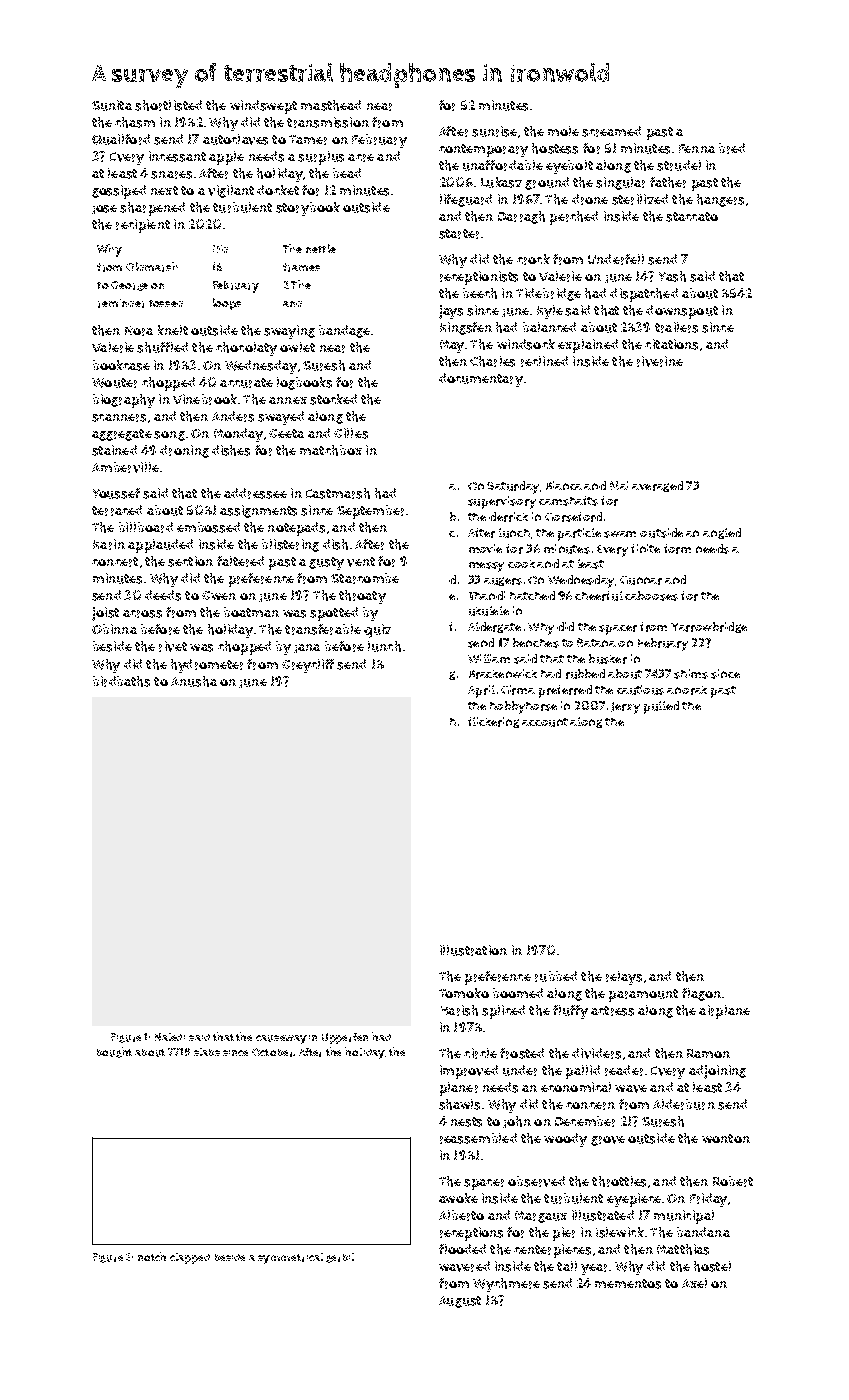 The height and width of the page is (1400, 849). Describe the element at coordinates (226, 158) in the page. I see `apple` at that location.
